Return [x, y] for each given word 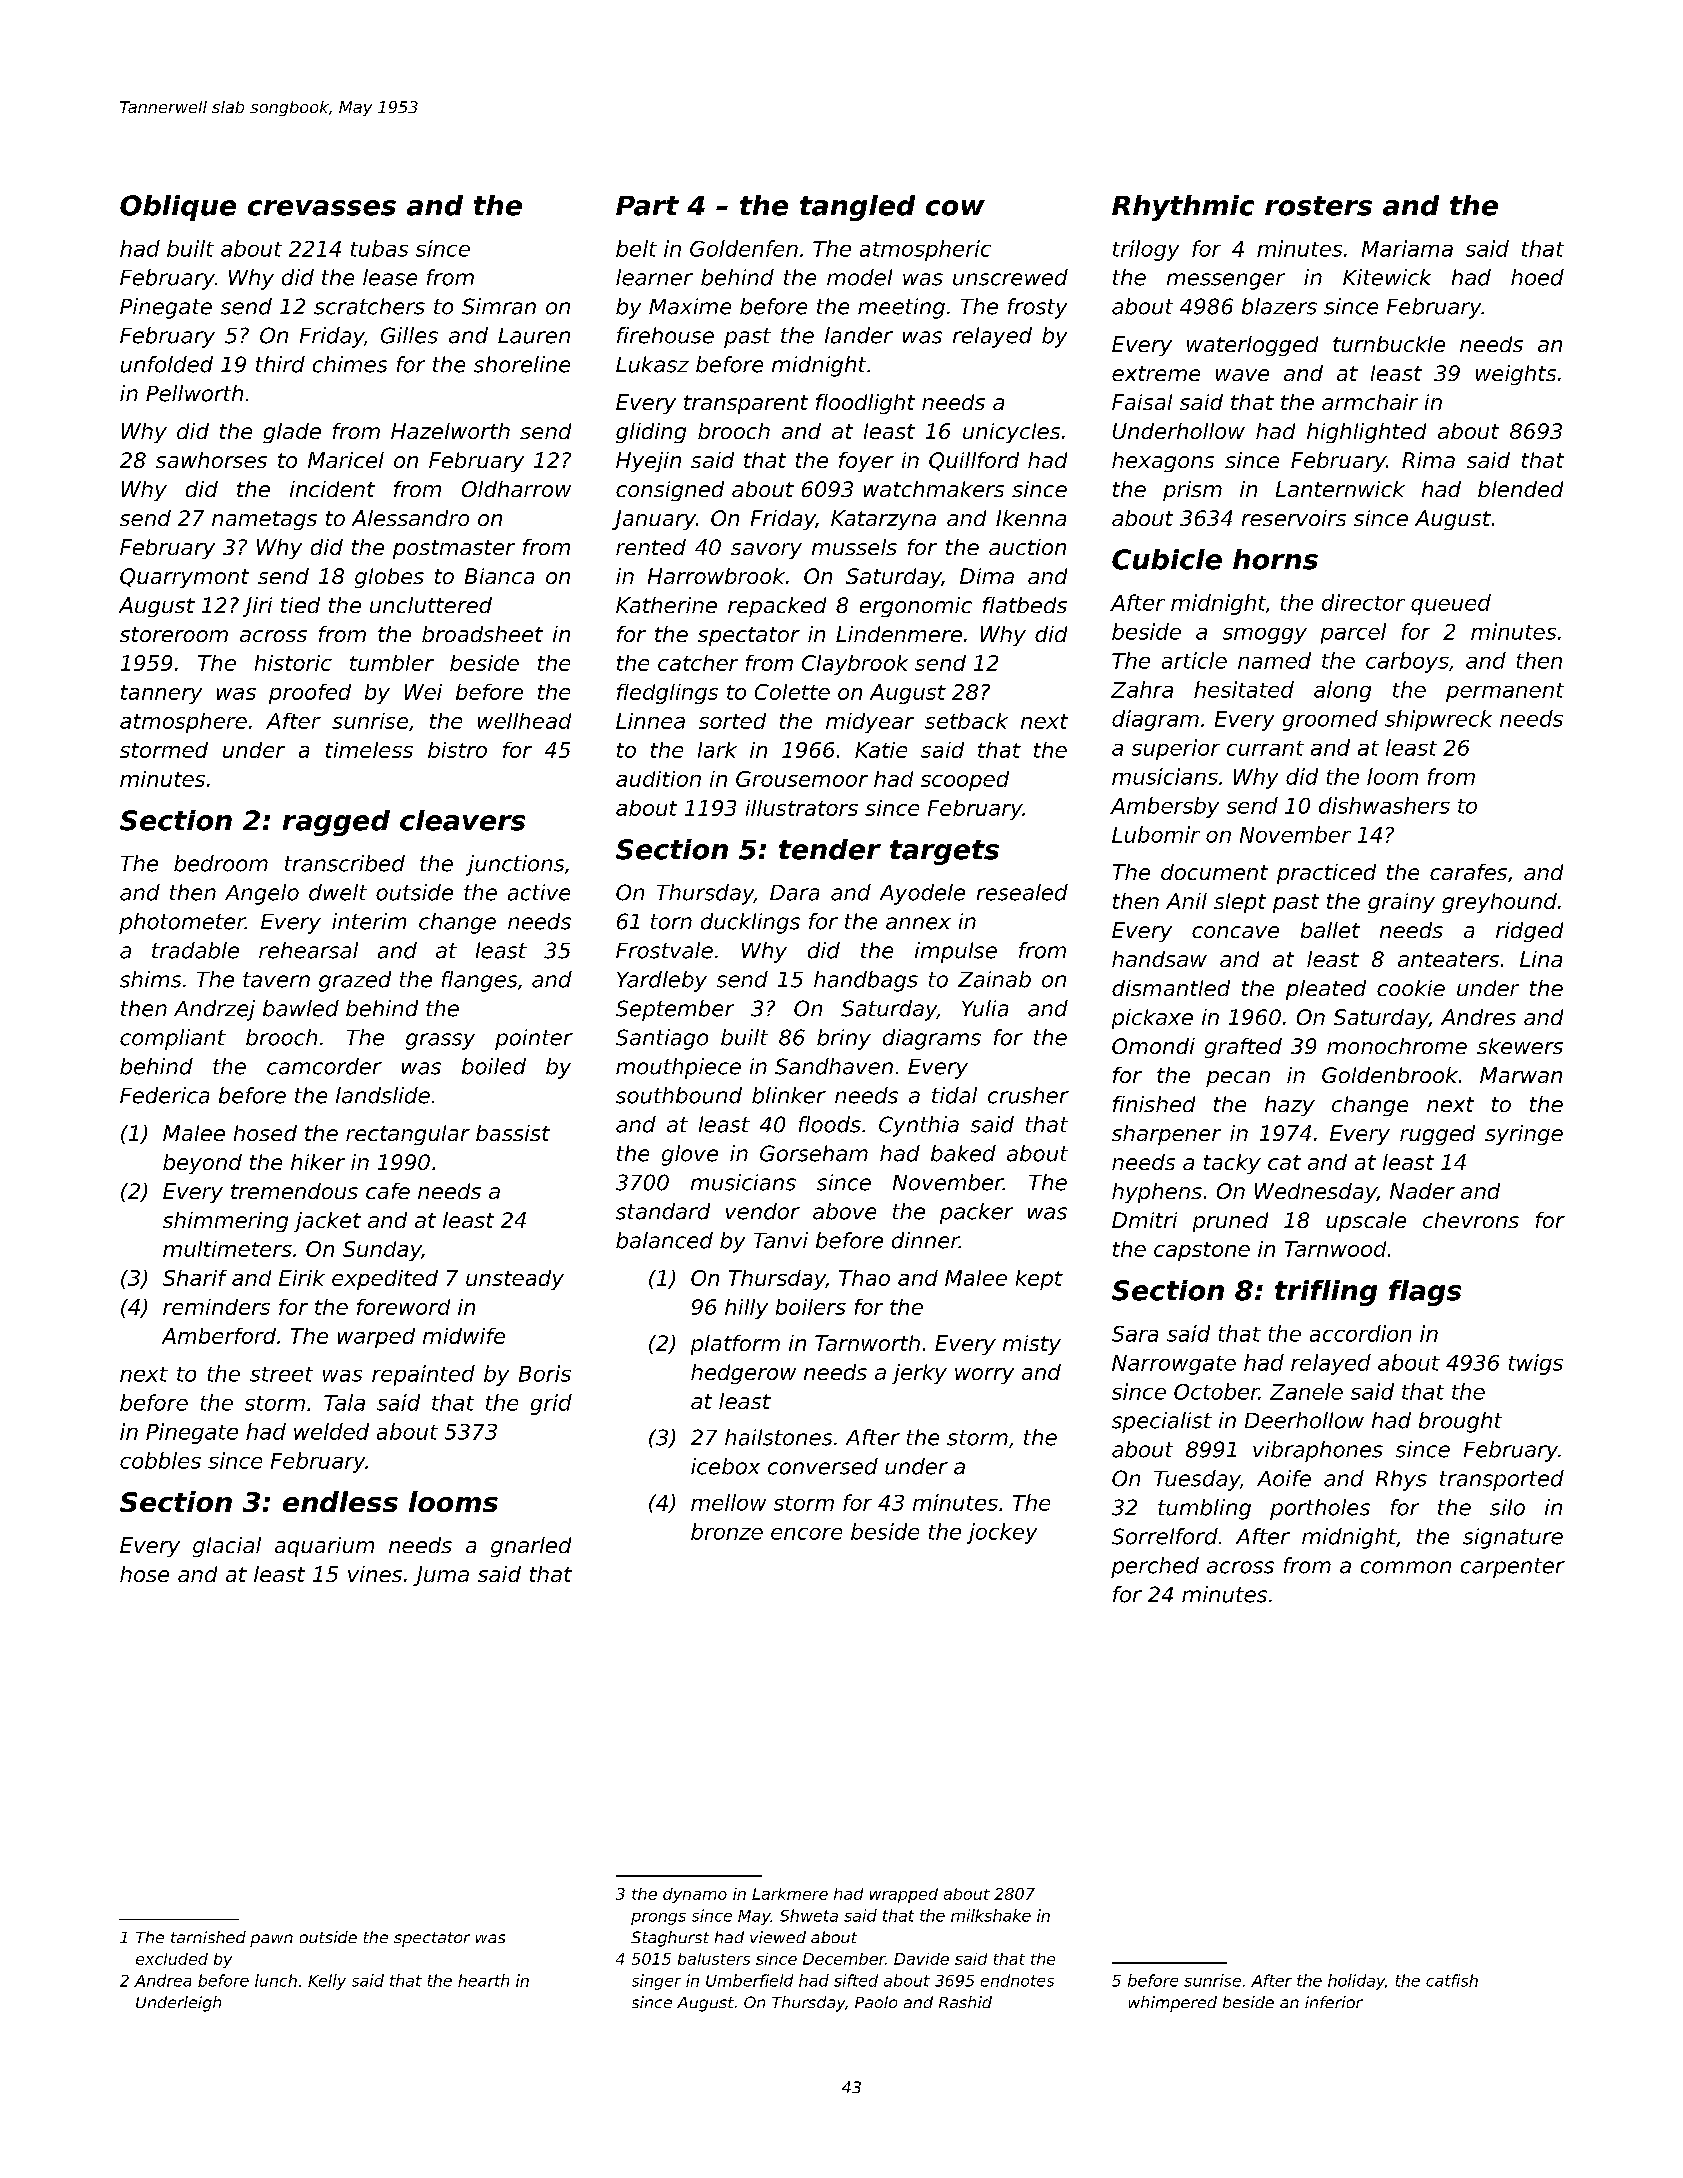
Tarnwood [1335, 1249]
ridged [1529, 932]
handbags [866, 981]
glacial [227, 1547]
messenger [1226, 281]
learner [654, 277]
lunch [276, 1980]
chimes [350, 364]
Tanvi [781, 1240]
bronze [727, 1531]
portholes [1320, 1509]
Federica [164, 1095]
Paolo [876, 2002]
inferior [1334, 2002]
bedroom [221, 863]
